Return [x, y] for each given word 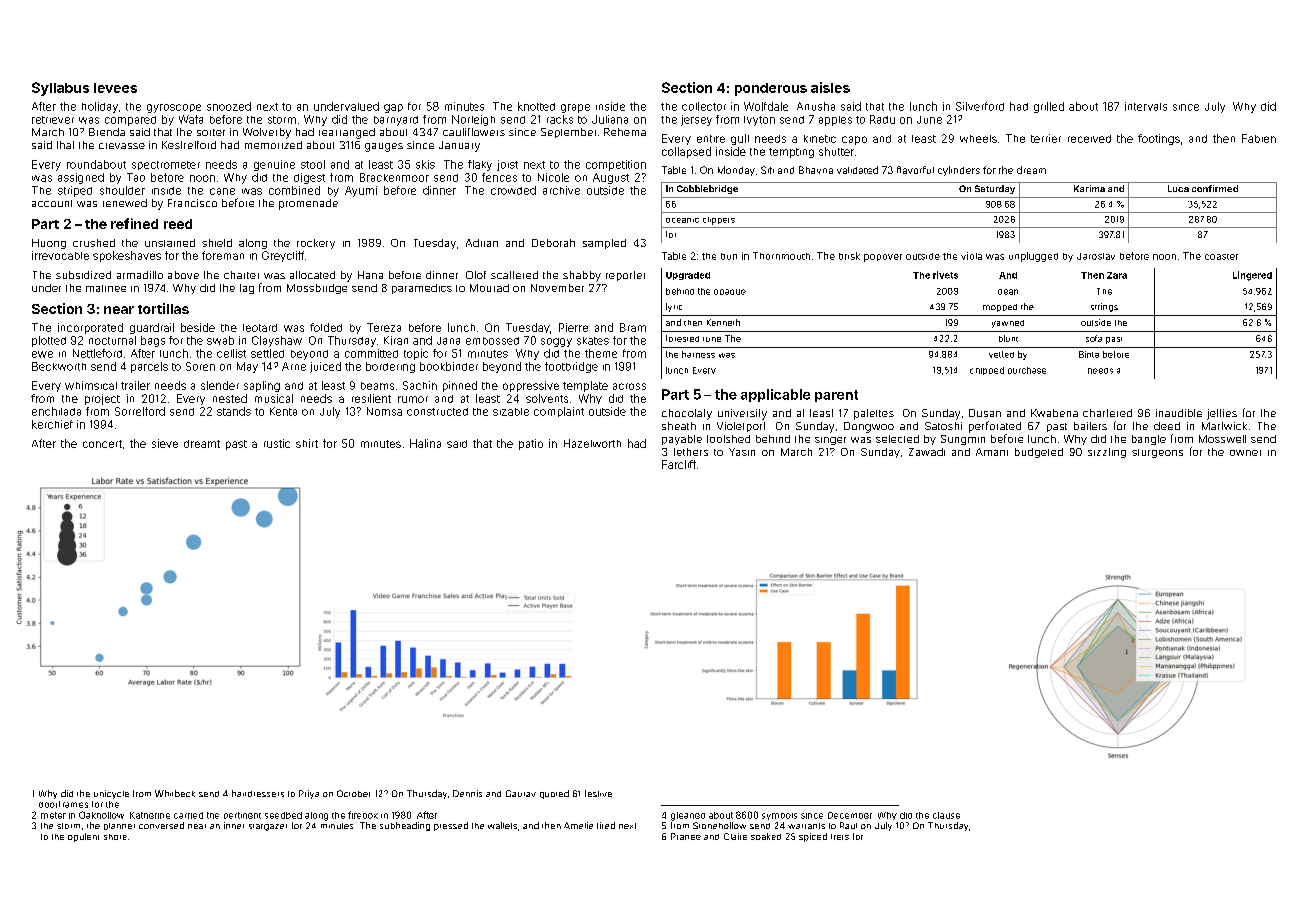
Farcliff [679, 464]
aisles [830, 87]
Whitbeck [175, 793]
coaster [1221, 257]
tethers [691, 452]
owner [1245, 453]
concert [102, 444]
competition [616, 165]
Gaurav [521, 793]
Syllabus [60, 89]
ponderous [771, 89]
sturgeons [1157, 453]
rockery [316, 244]
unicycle [111, 794]
